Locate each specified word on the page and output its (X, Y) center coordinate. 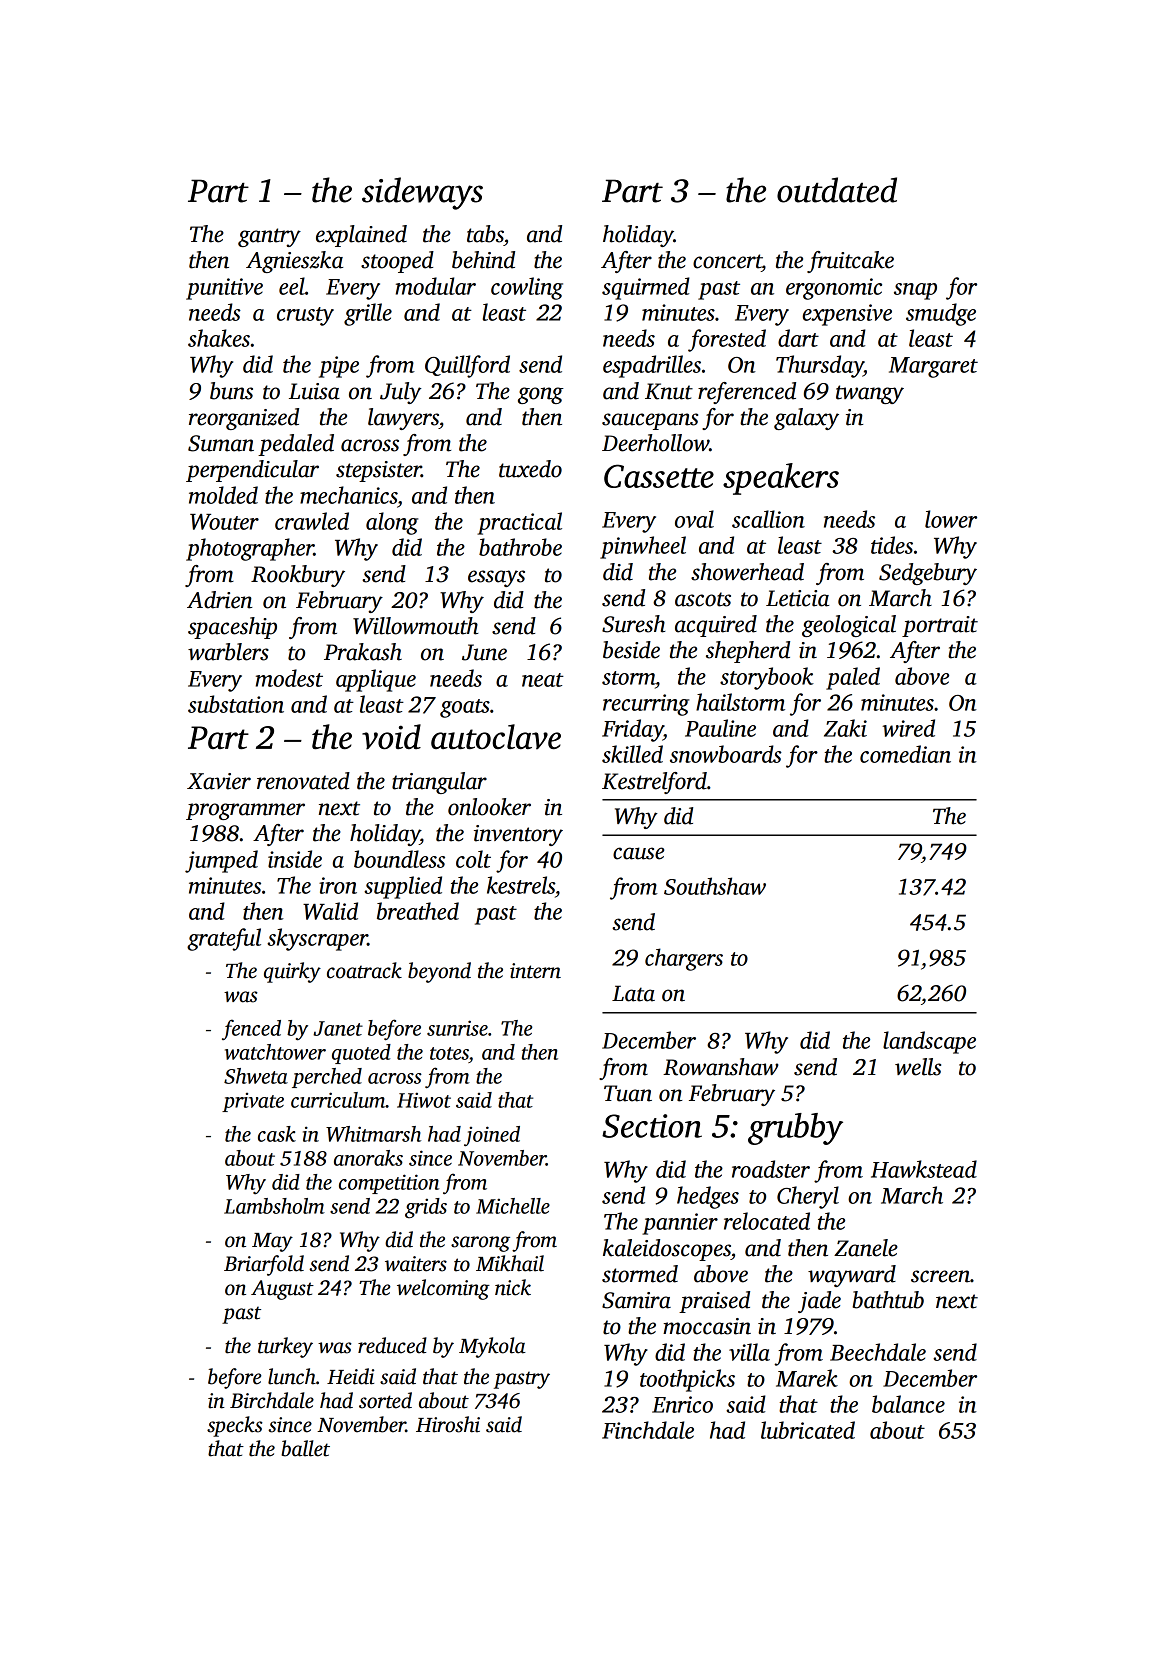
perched (327, 1078)
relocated (767, 1221)
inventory (518, 835)
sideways (422, 193)
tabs (485, 234)
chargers (684, 959)
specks (235, 1426)
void (391, 737)
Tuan (628, 1093)
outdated (837, 190)
